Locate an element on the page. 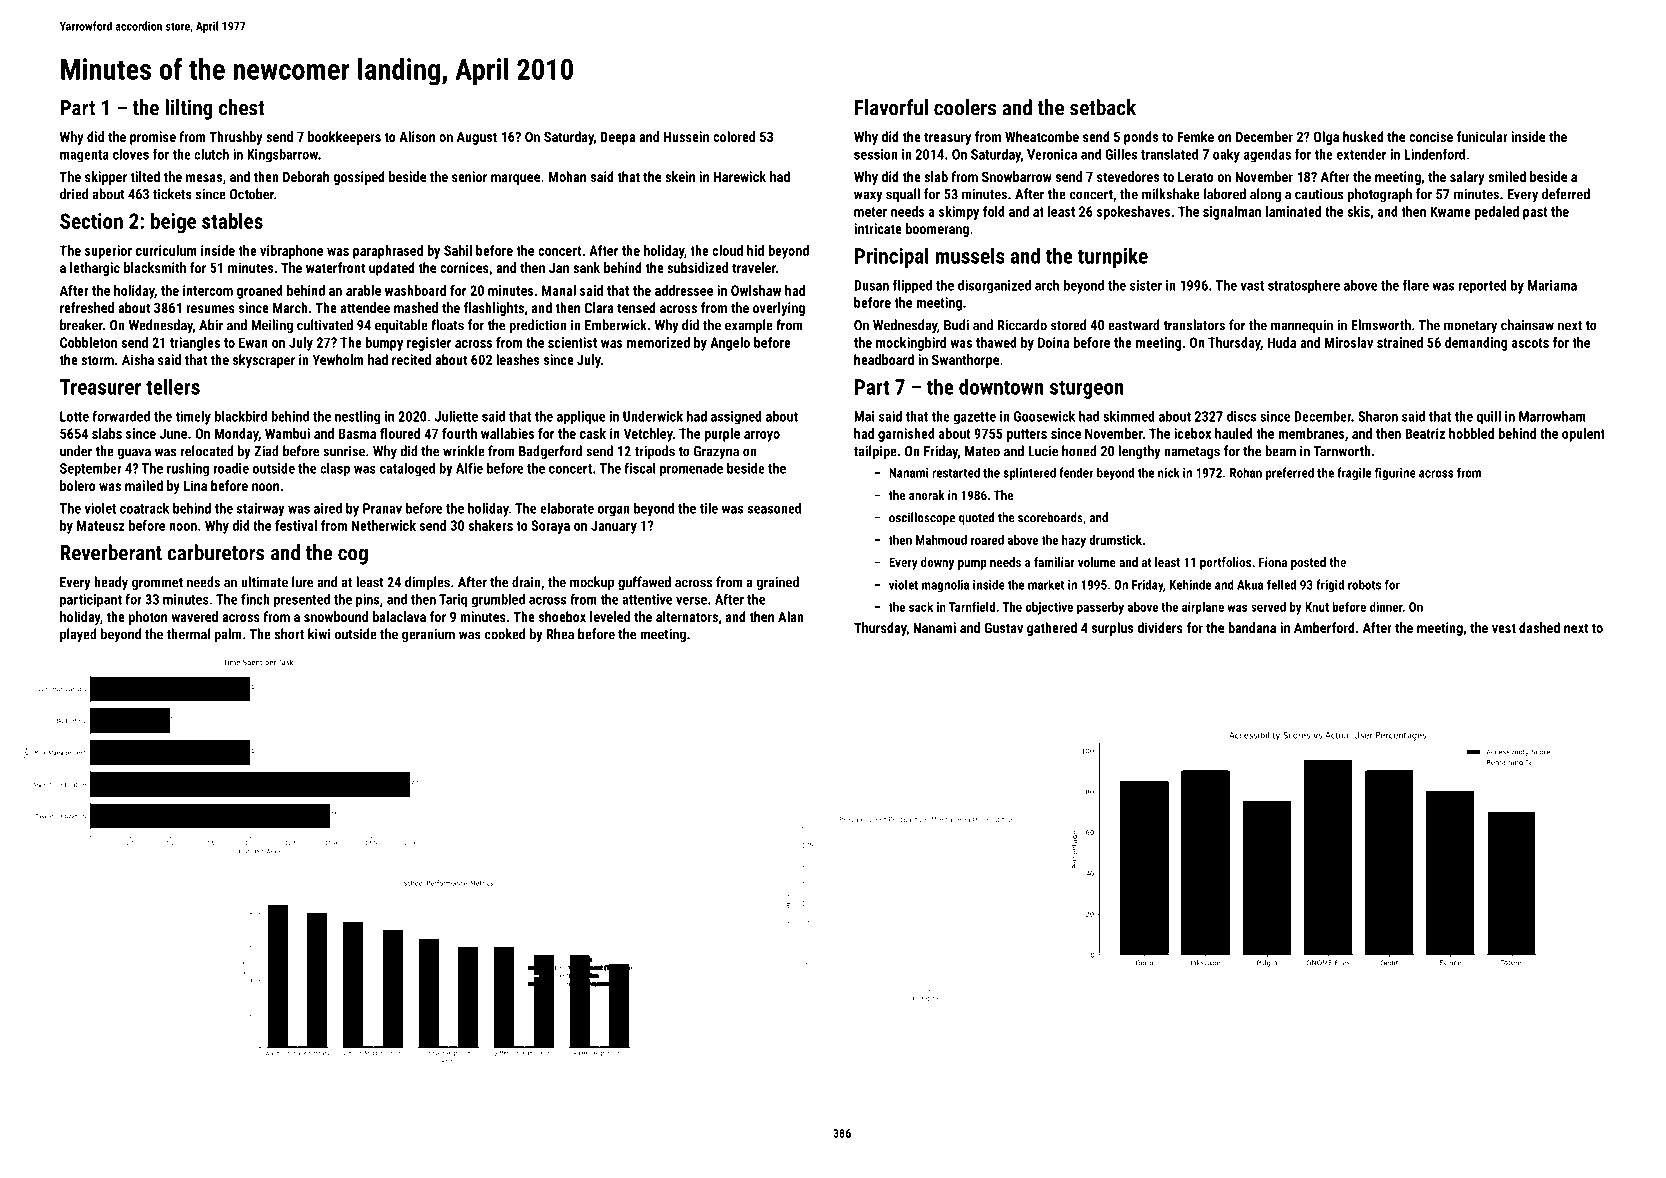  lilting is located at coordinates (189, 109).
